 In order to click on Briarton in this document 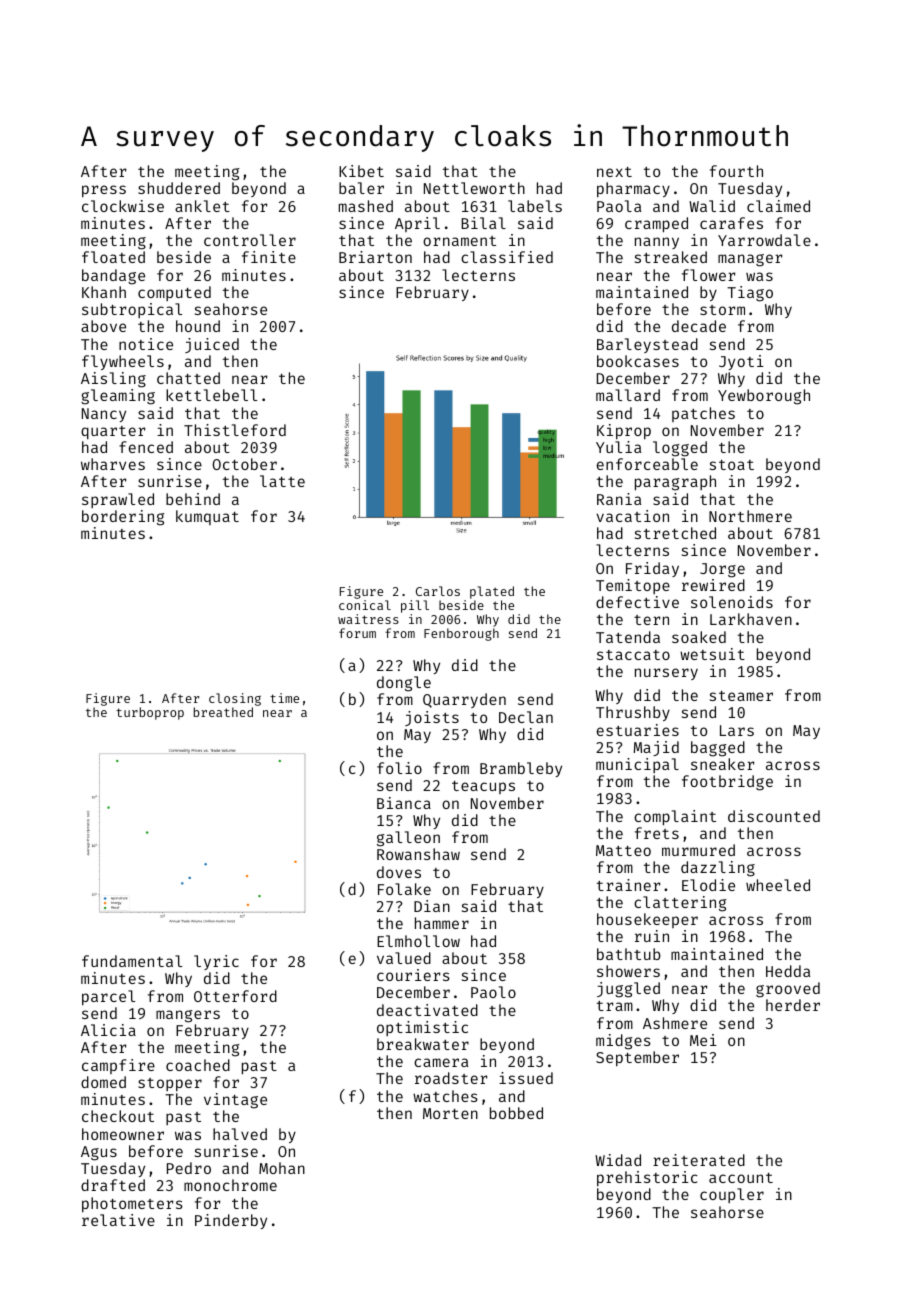, I will do `click(375, 257)`.
